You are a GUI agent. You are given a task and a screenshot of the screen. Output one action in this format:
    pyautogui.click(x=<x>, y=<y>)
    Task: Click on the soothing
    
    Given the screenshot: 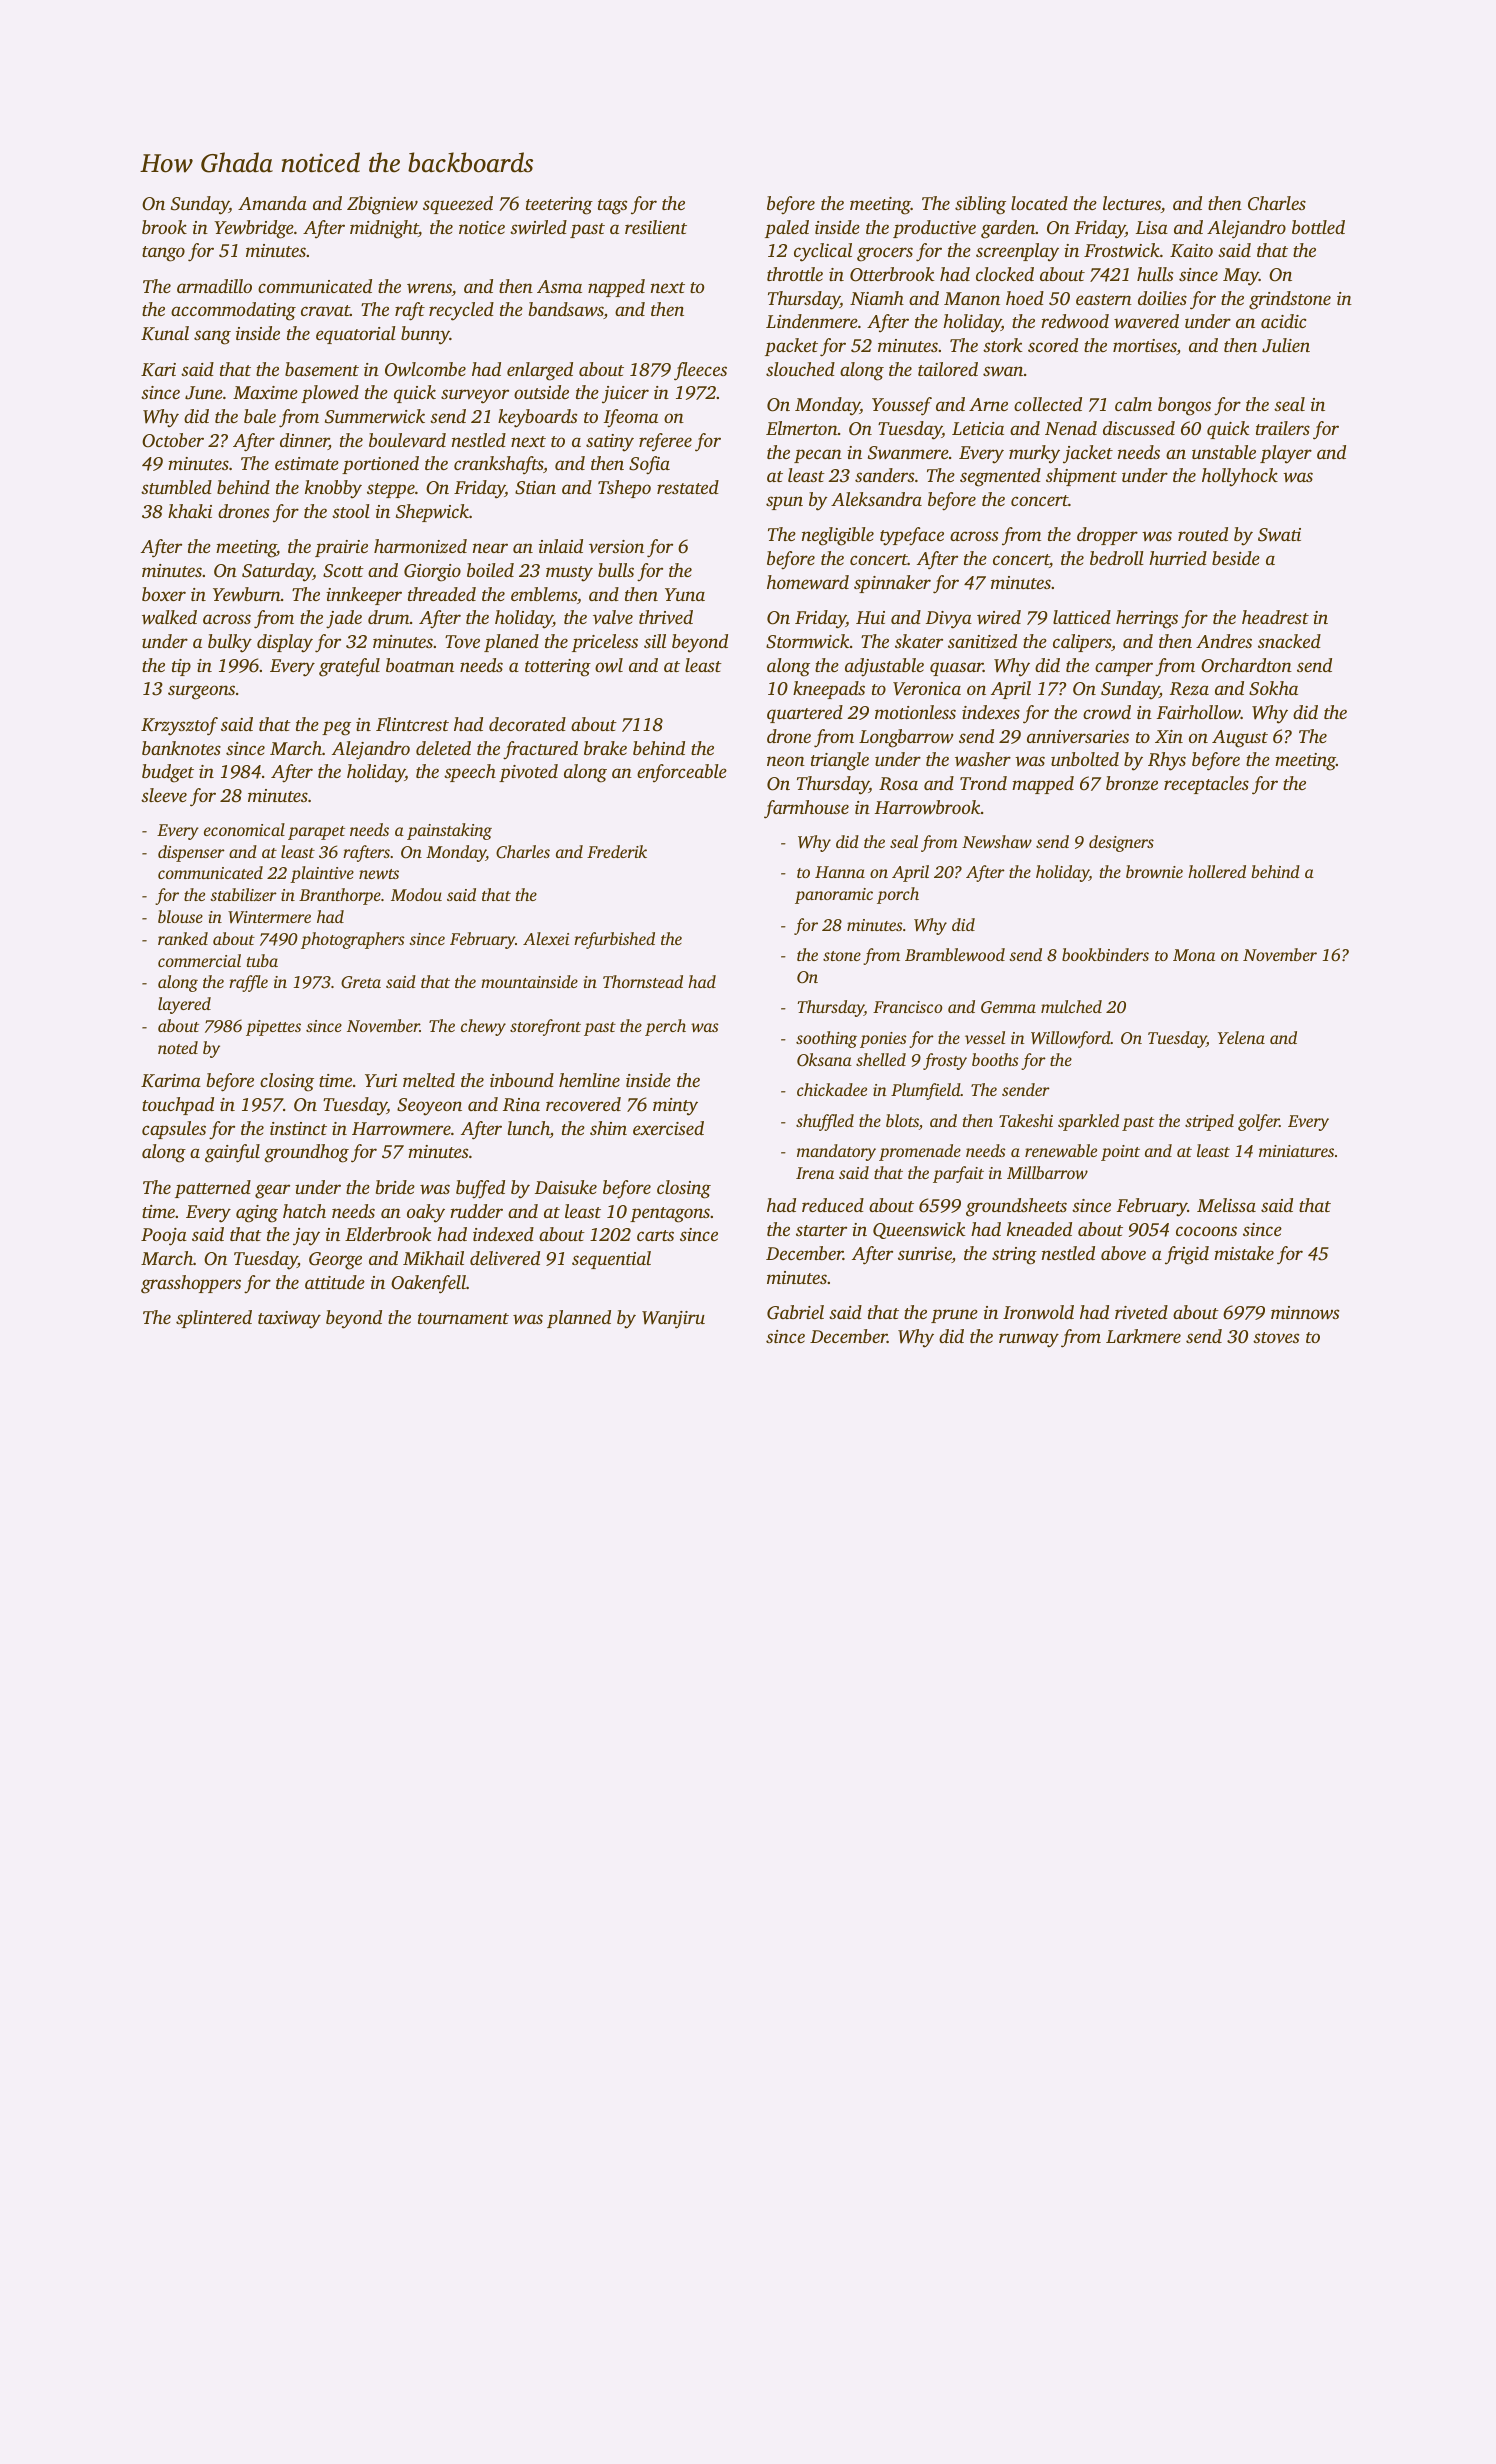 What is the action you would take?
    pyautogui.click(x=826, y=1039)
